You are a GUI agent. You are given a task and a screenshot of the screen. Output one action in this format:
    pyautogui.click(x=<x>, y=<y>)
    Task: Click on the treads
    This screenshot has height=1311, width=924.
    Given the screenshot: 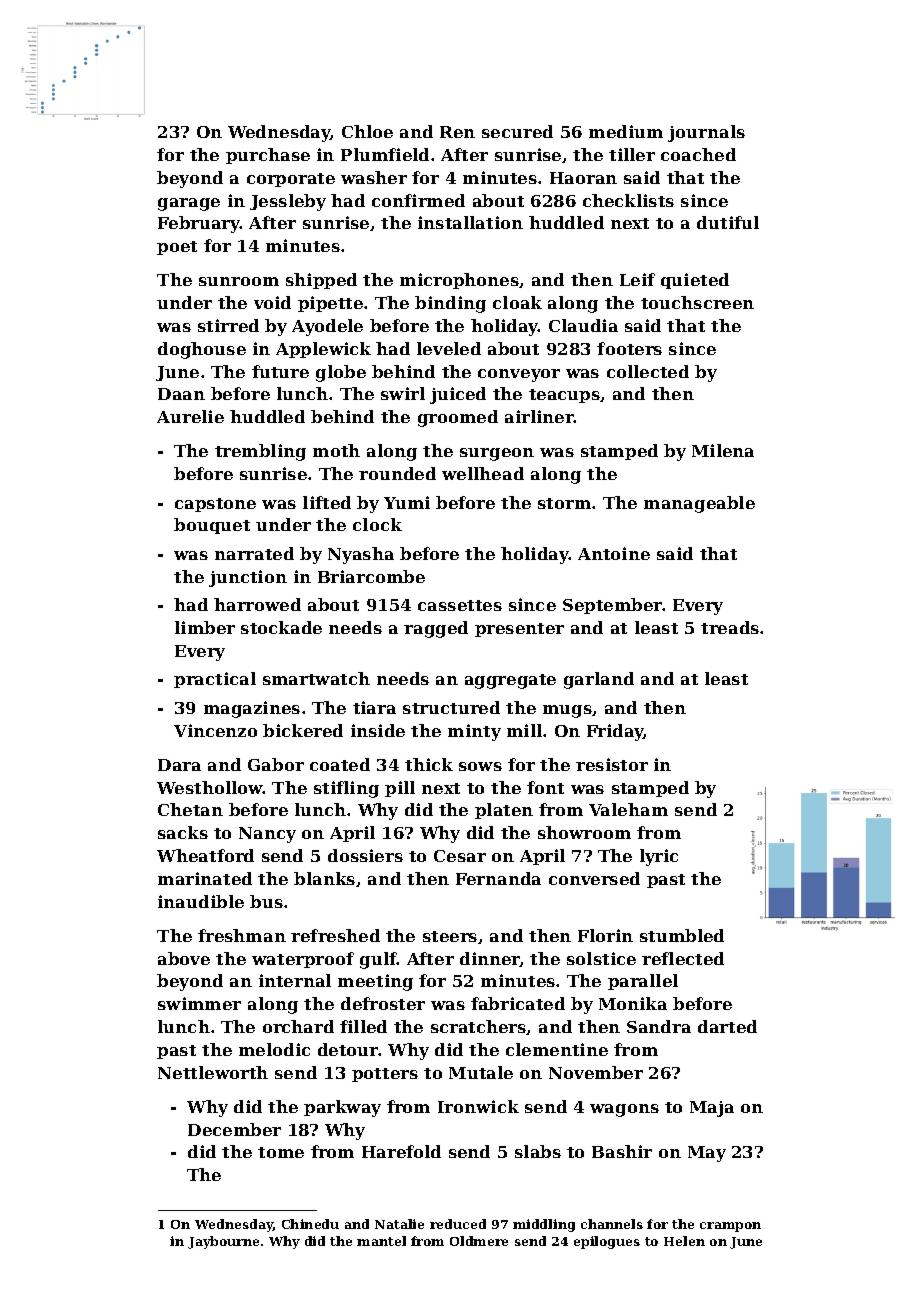 What is the action you would take?
    pyautogui.click(x=730, y=627)
